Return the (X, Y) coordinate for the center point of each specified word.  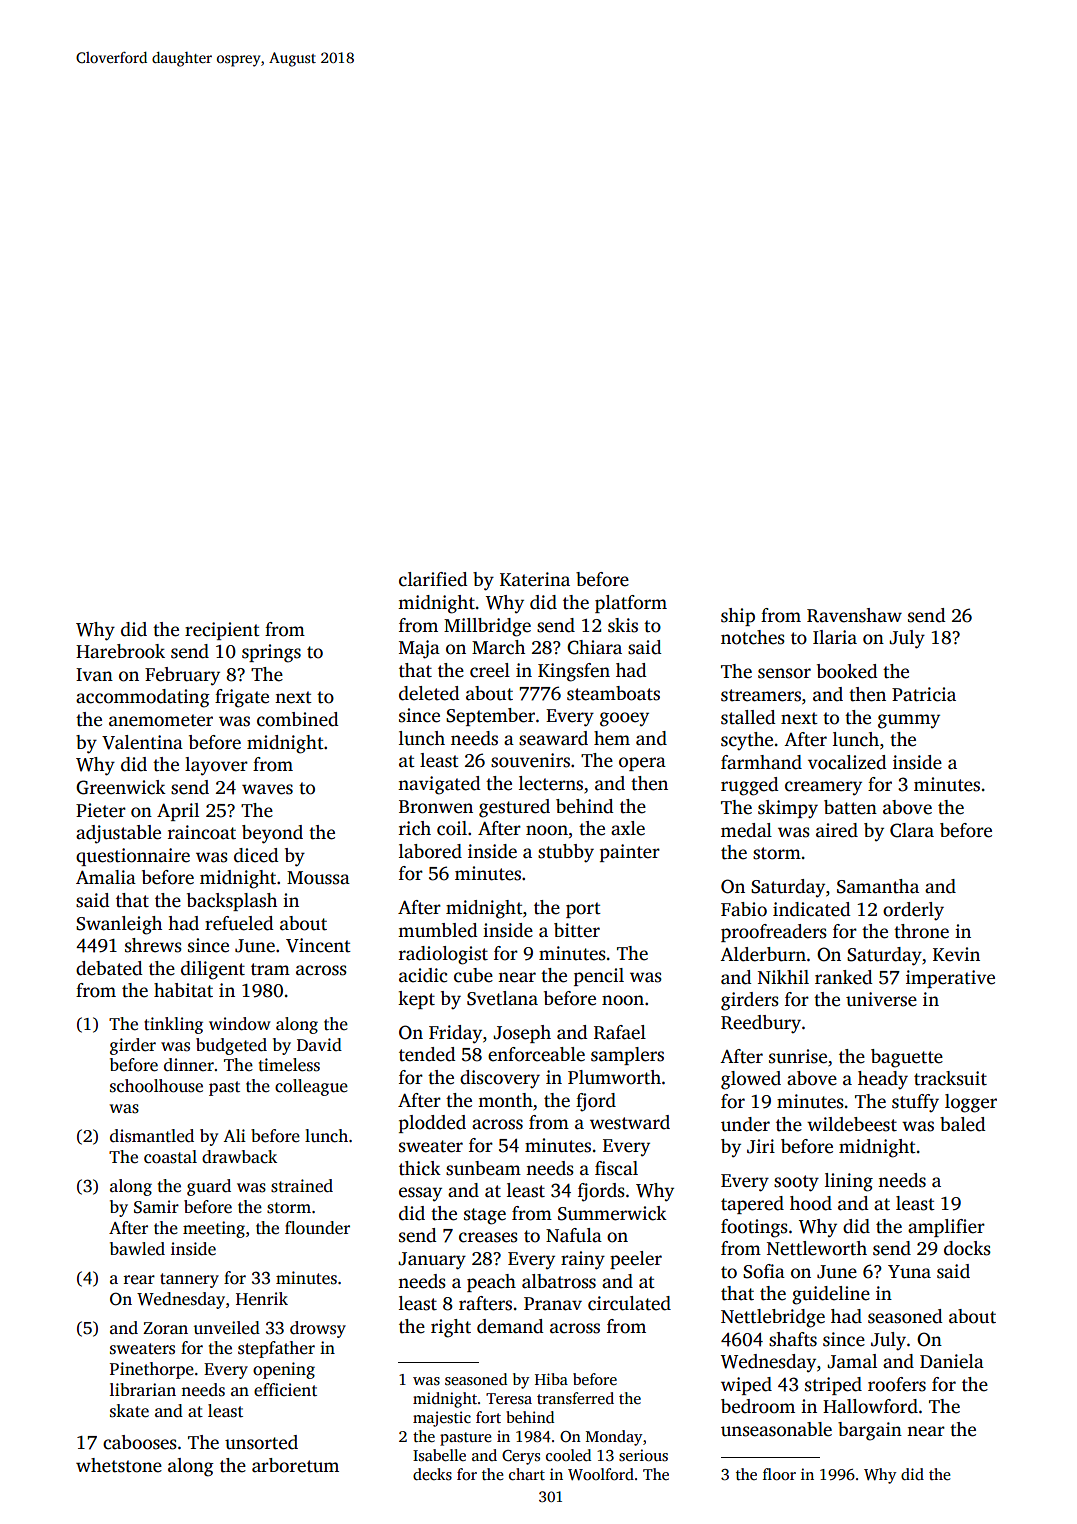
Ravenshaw (854, 615)
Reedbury (761, 1024)
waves (267, 789)
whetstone (119, 1465)
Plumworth (614, 1077)
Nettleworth (817, 1248)
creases (488, 1237)
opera (642, 764)
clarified (433, 579)
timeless (289, 1065)
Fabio (744, 909)
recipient (222, 631)
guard (209, 1187)
